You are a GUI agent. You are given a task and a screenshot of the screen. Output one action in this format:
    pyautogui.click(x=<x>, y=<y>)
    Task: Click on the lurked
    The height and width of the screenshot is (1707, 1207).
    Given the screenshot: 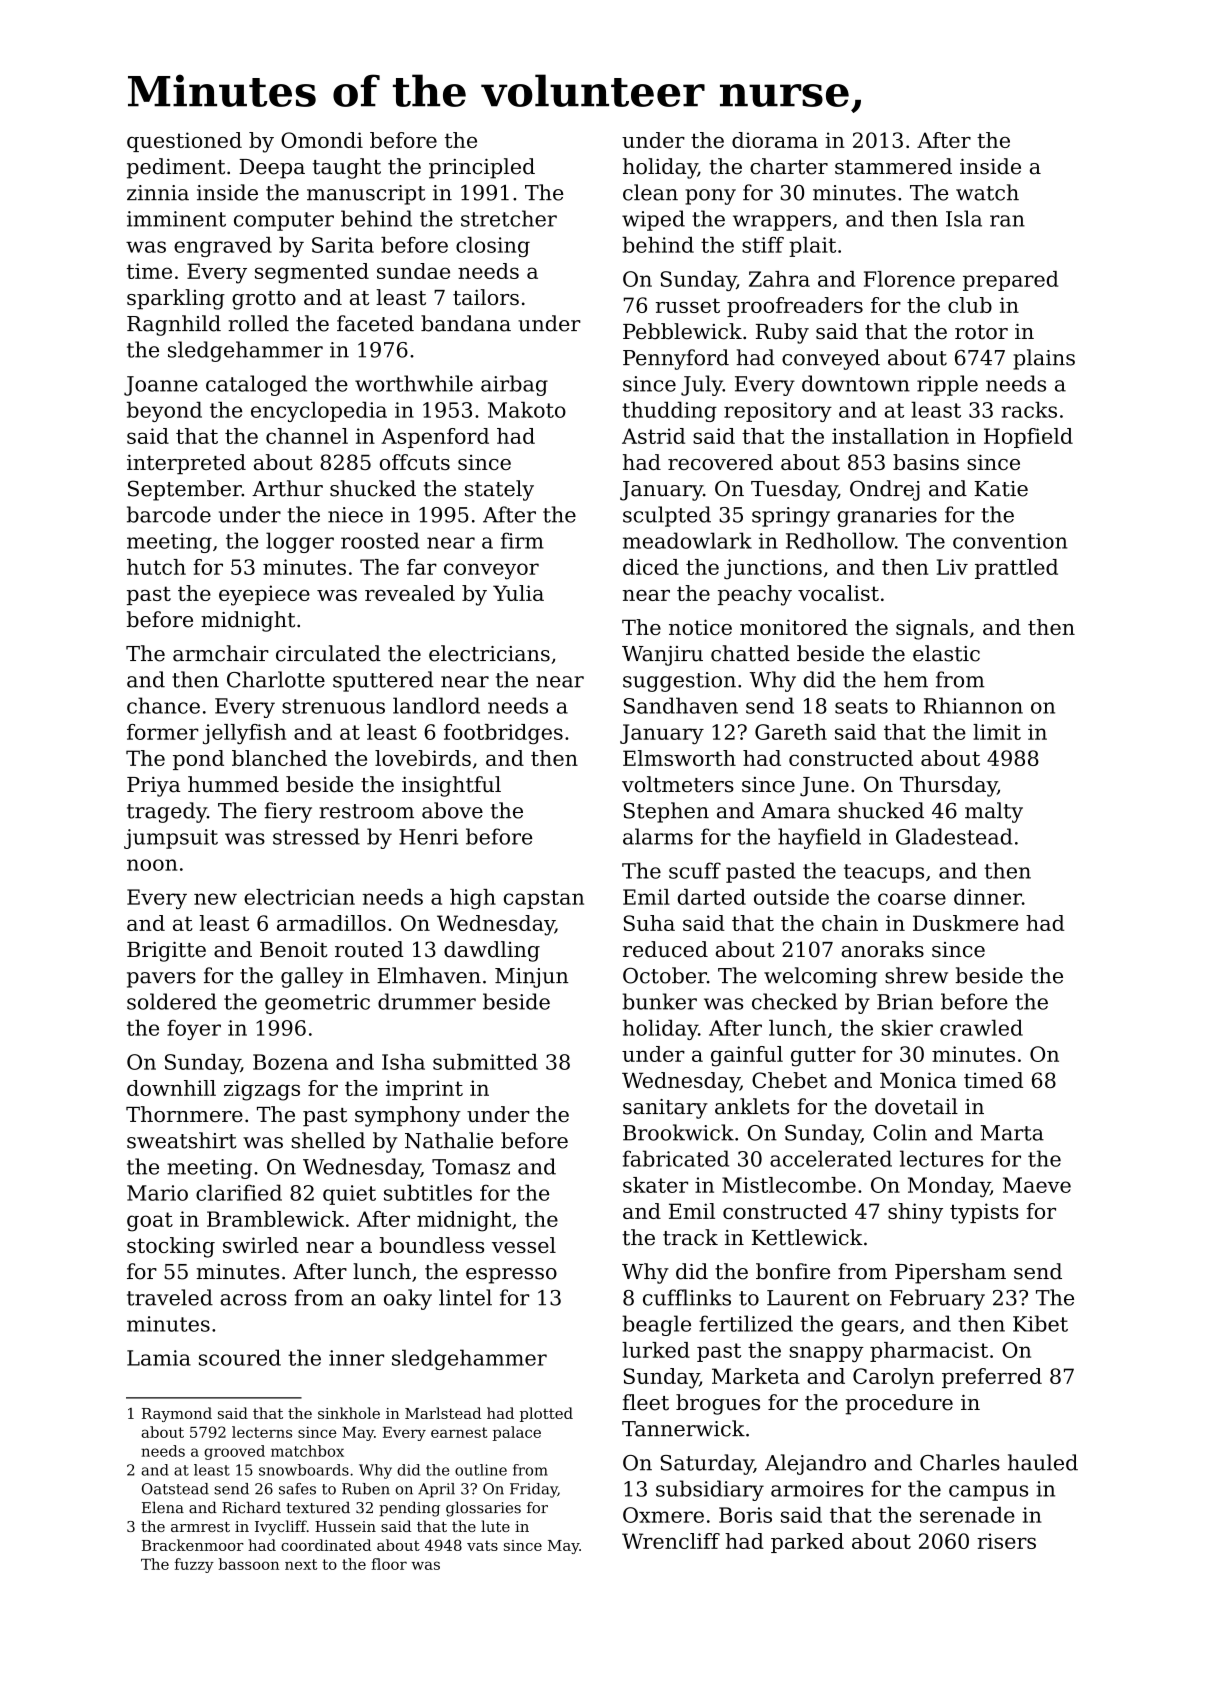 What is the action you would take?
    pyautogui.click(x=656, y=1350)
